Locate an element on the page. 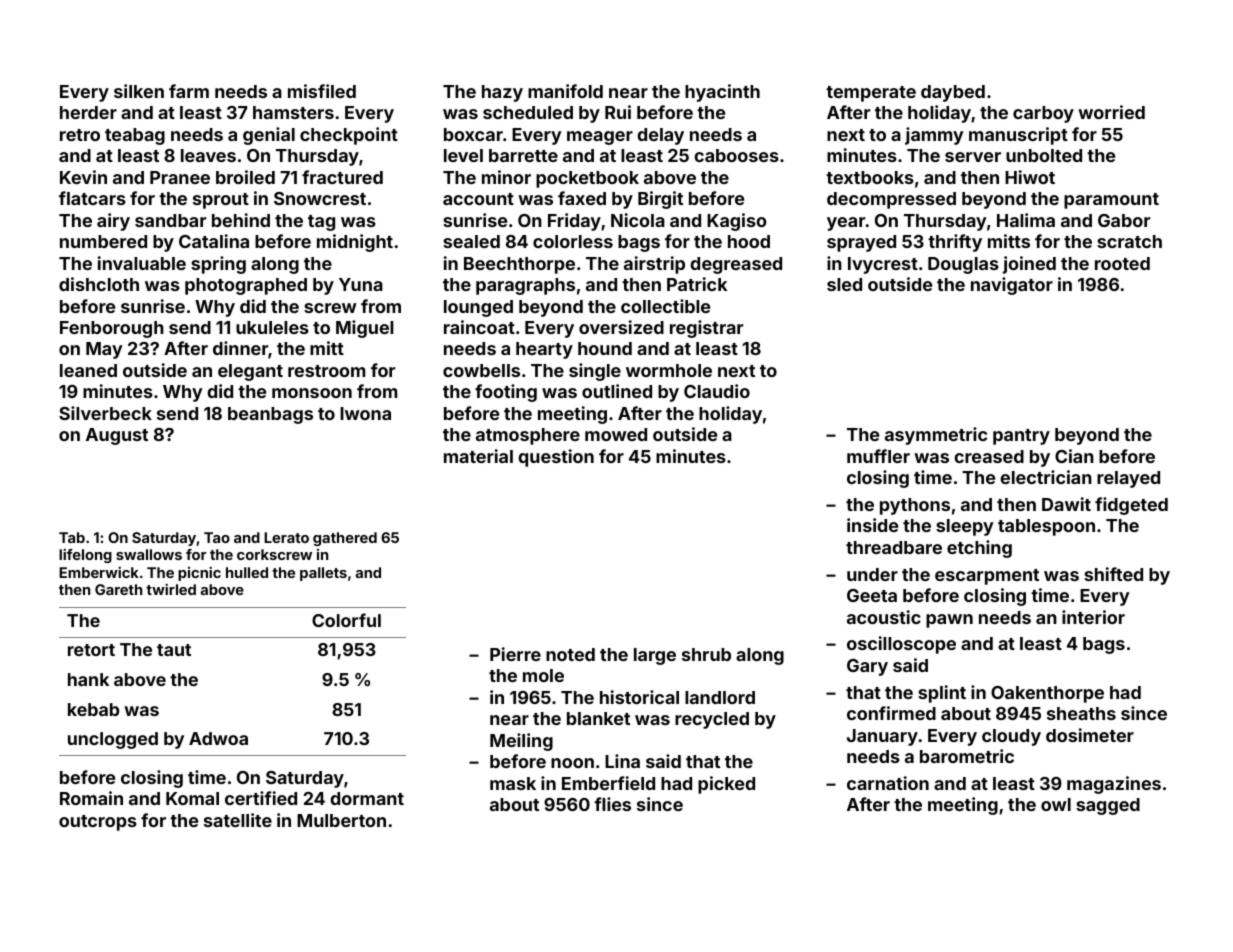 This page has width=1233, height=952. Miguel is located at coordinates (365, 329).
